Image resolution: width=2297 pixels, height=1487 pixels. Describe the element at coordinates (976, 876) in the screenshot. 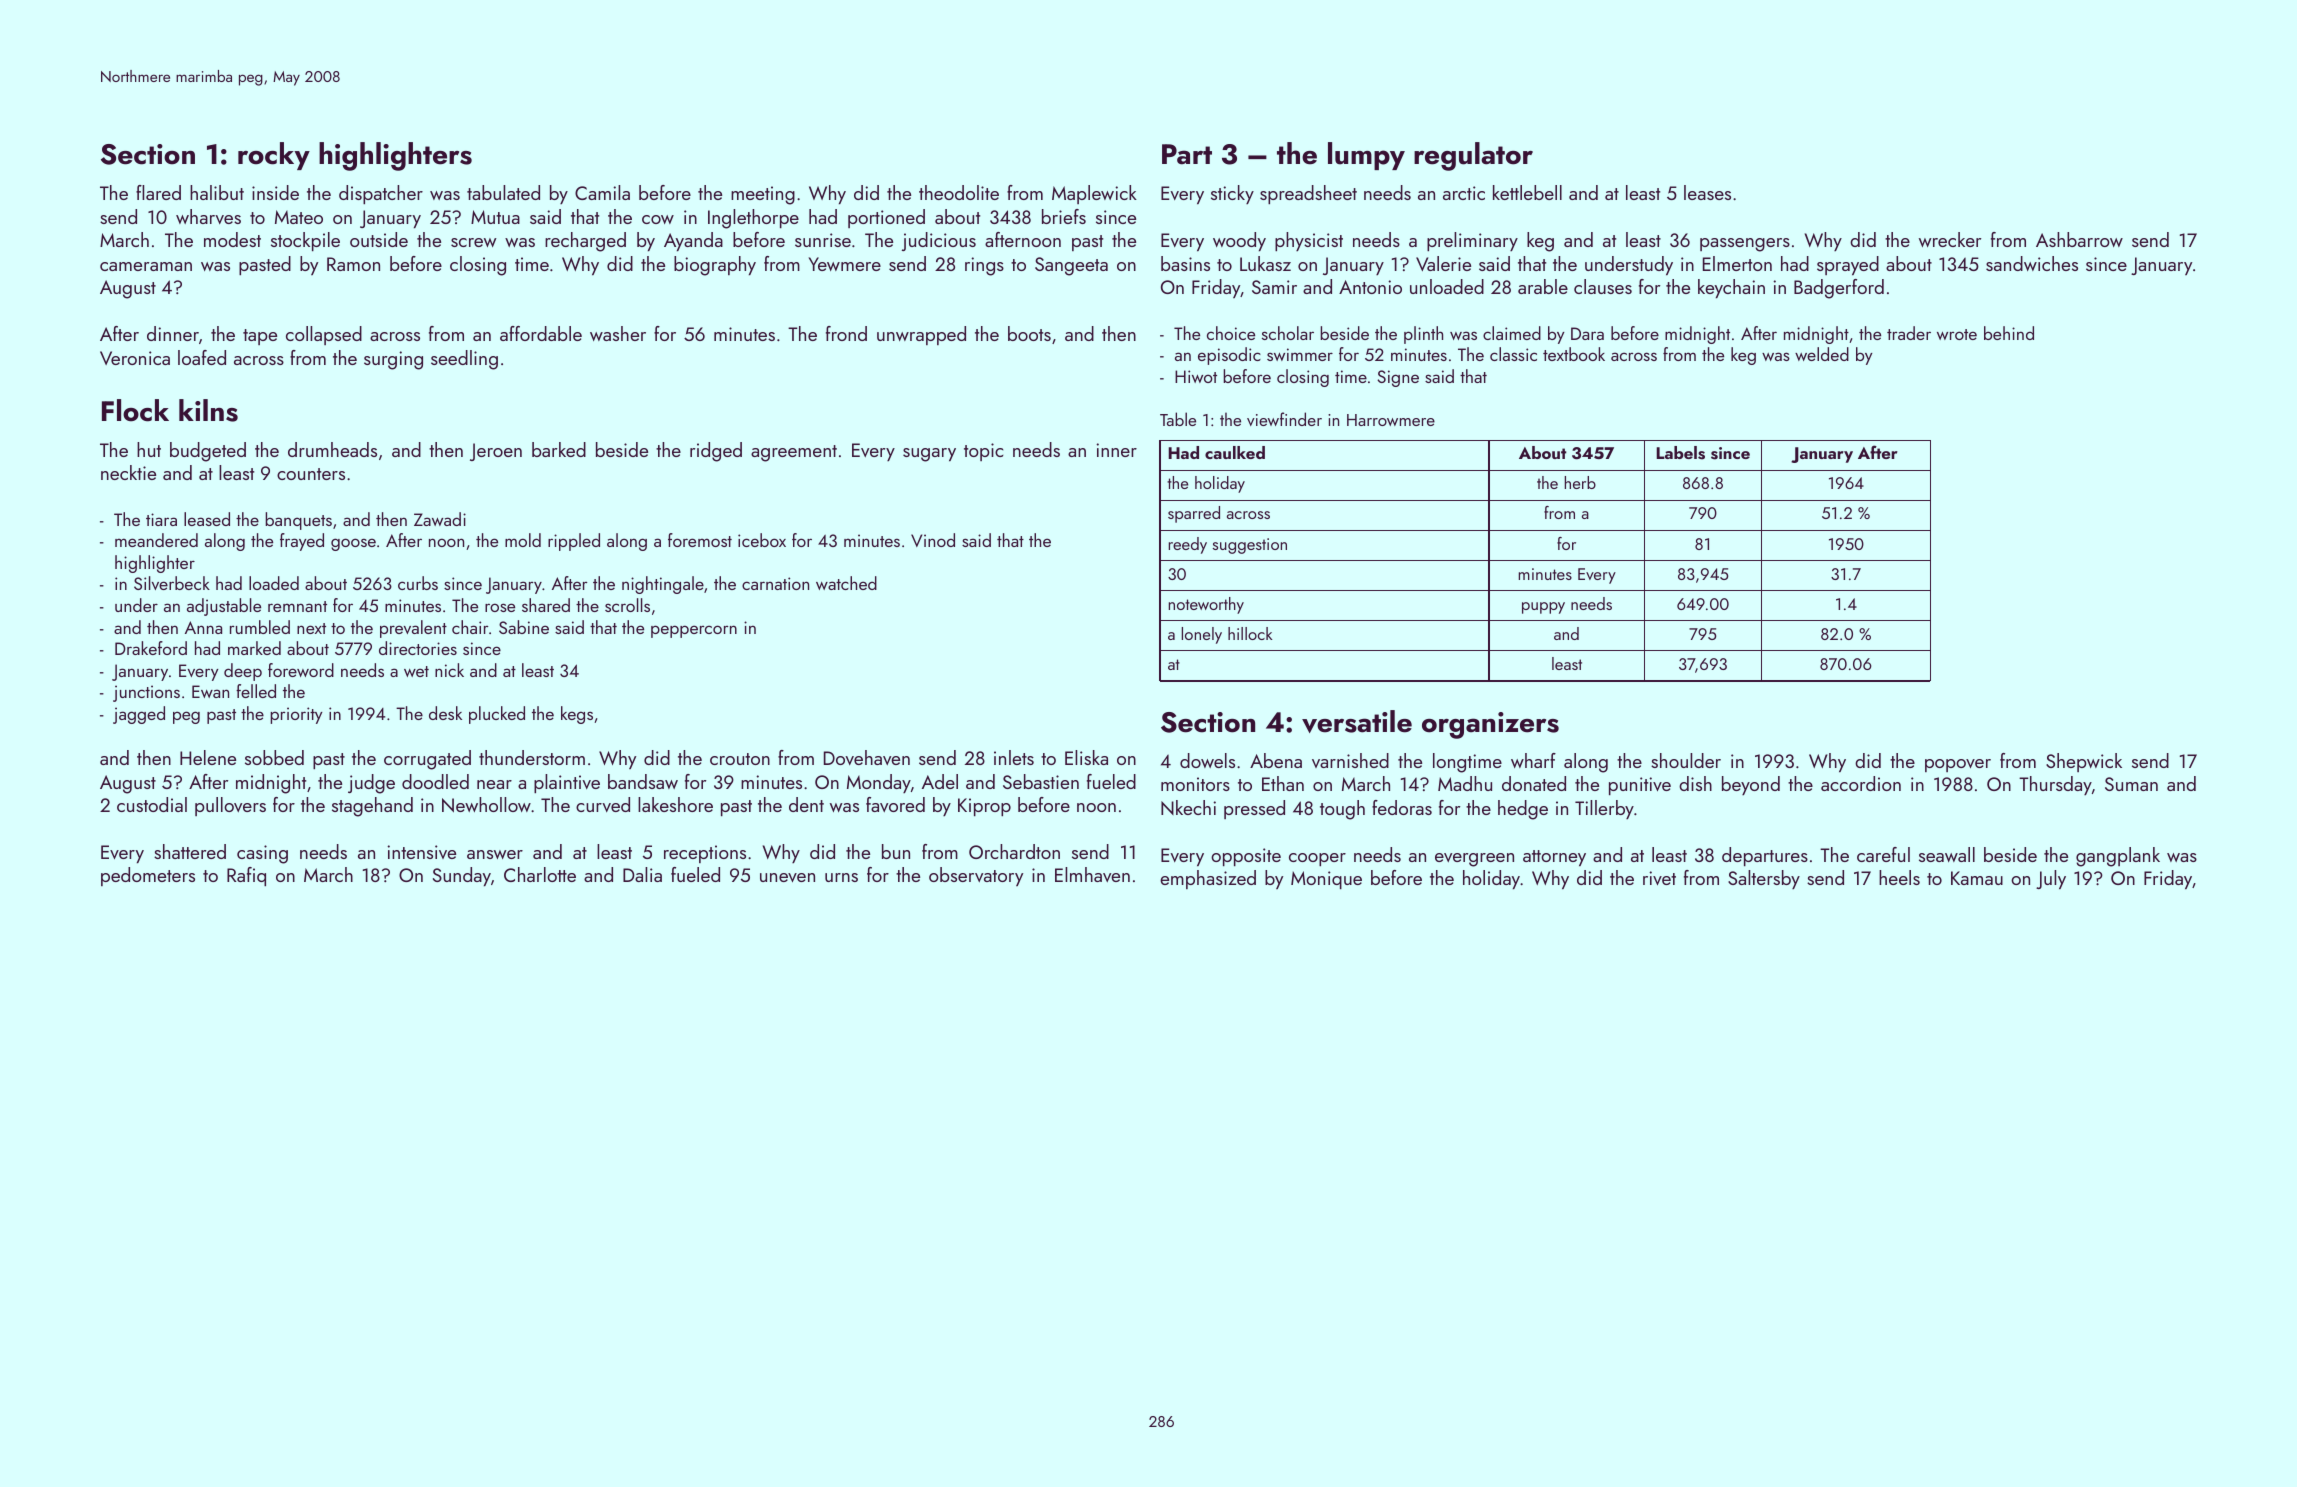

I see `observatory` at that location.
